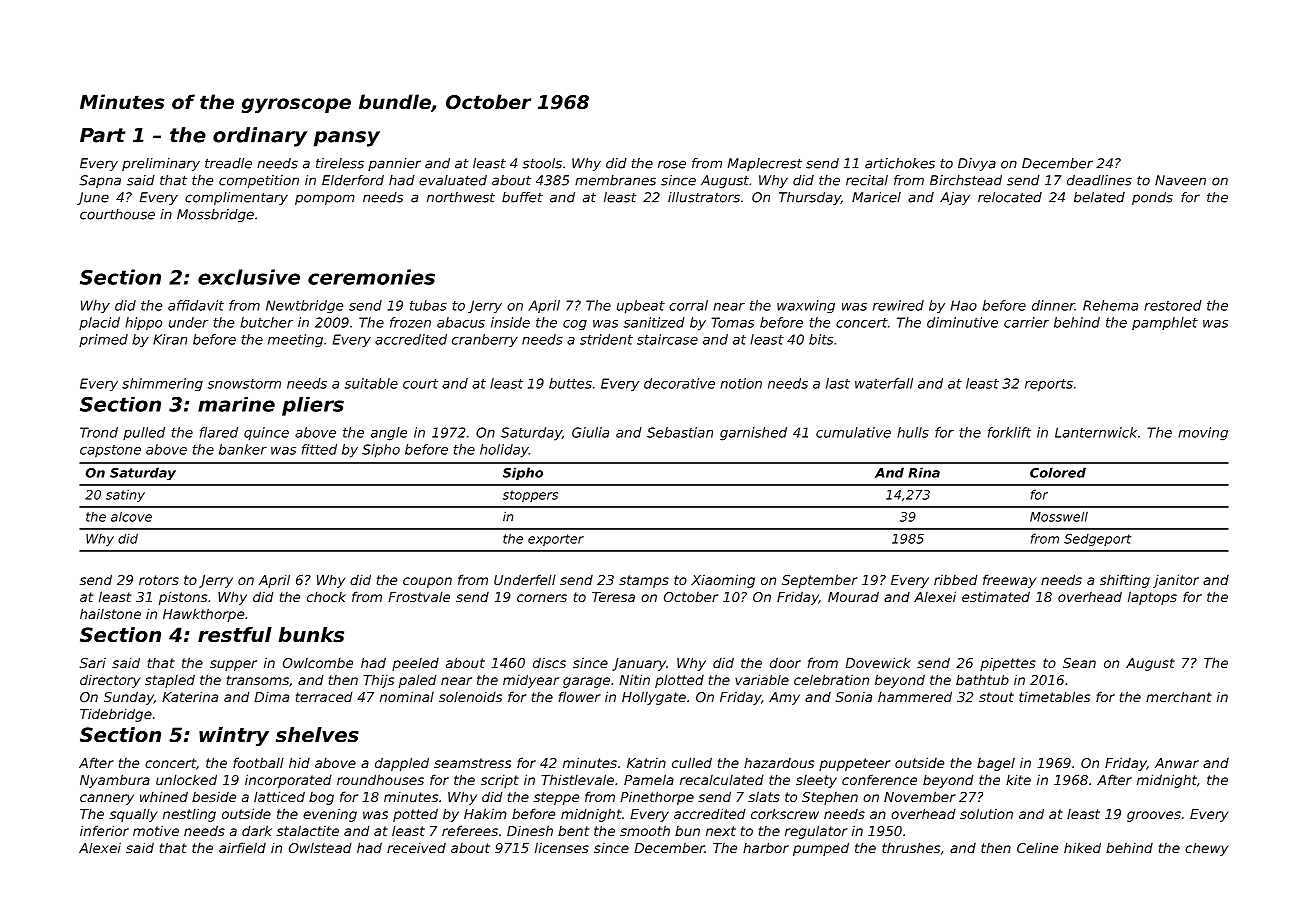 This screenshot has width=1308, height=924. Describe the element at coordinates (162, 384) in the screenshot. I see `shimmering` at that location.
